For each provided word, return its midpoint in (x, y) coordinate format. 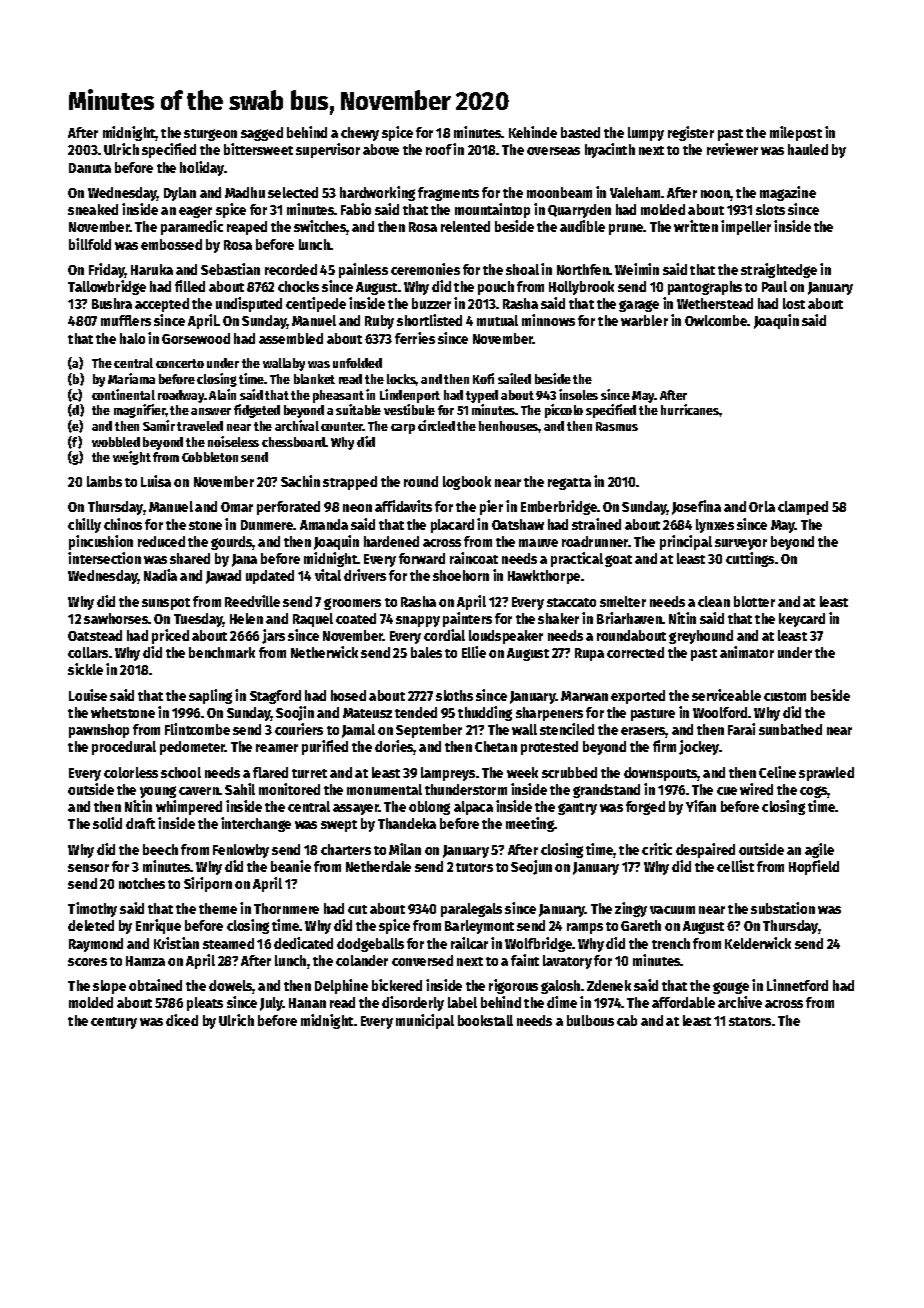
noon (716, 195)
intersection (104, 558)
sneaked (93, 209)
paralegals (471, 910)
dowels (231, 987)
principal (686, 542)
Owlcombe (716, 320)
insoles (578, 394)
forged (645, 808)
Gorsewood (196, 338)
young (158, 792)
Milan (405, 849)
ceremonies (425, 269)
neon (357, 508)
